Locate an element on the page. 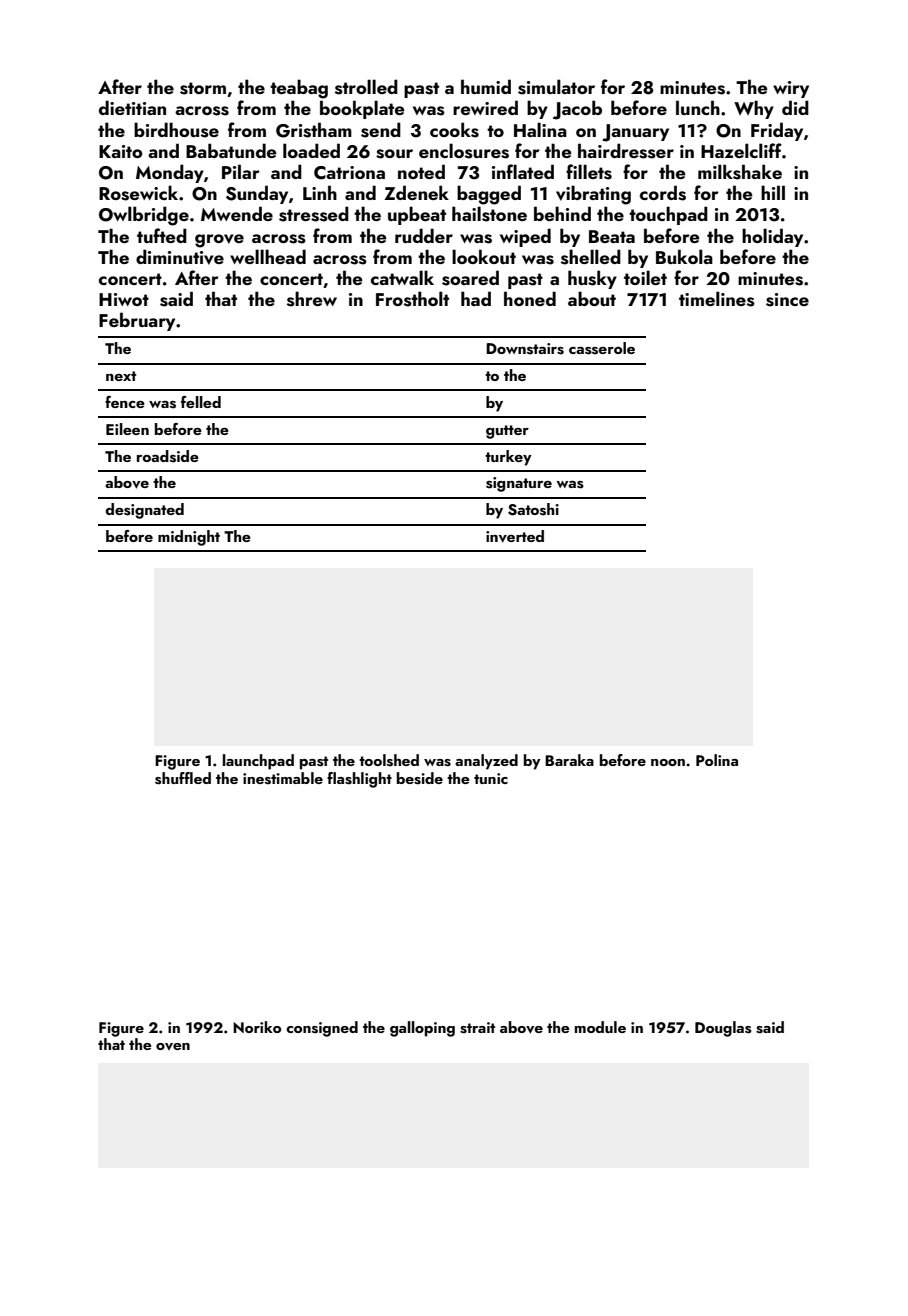 The width and height of the document is (908, 1316). Polina is located at coordinates (717, 760).
